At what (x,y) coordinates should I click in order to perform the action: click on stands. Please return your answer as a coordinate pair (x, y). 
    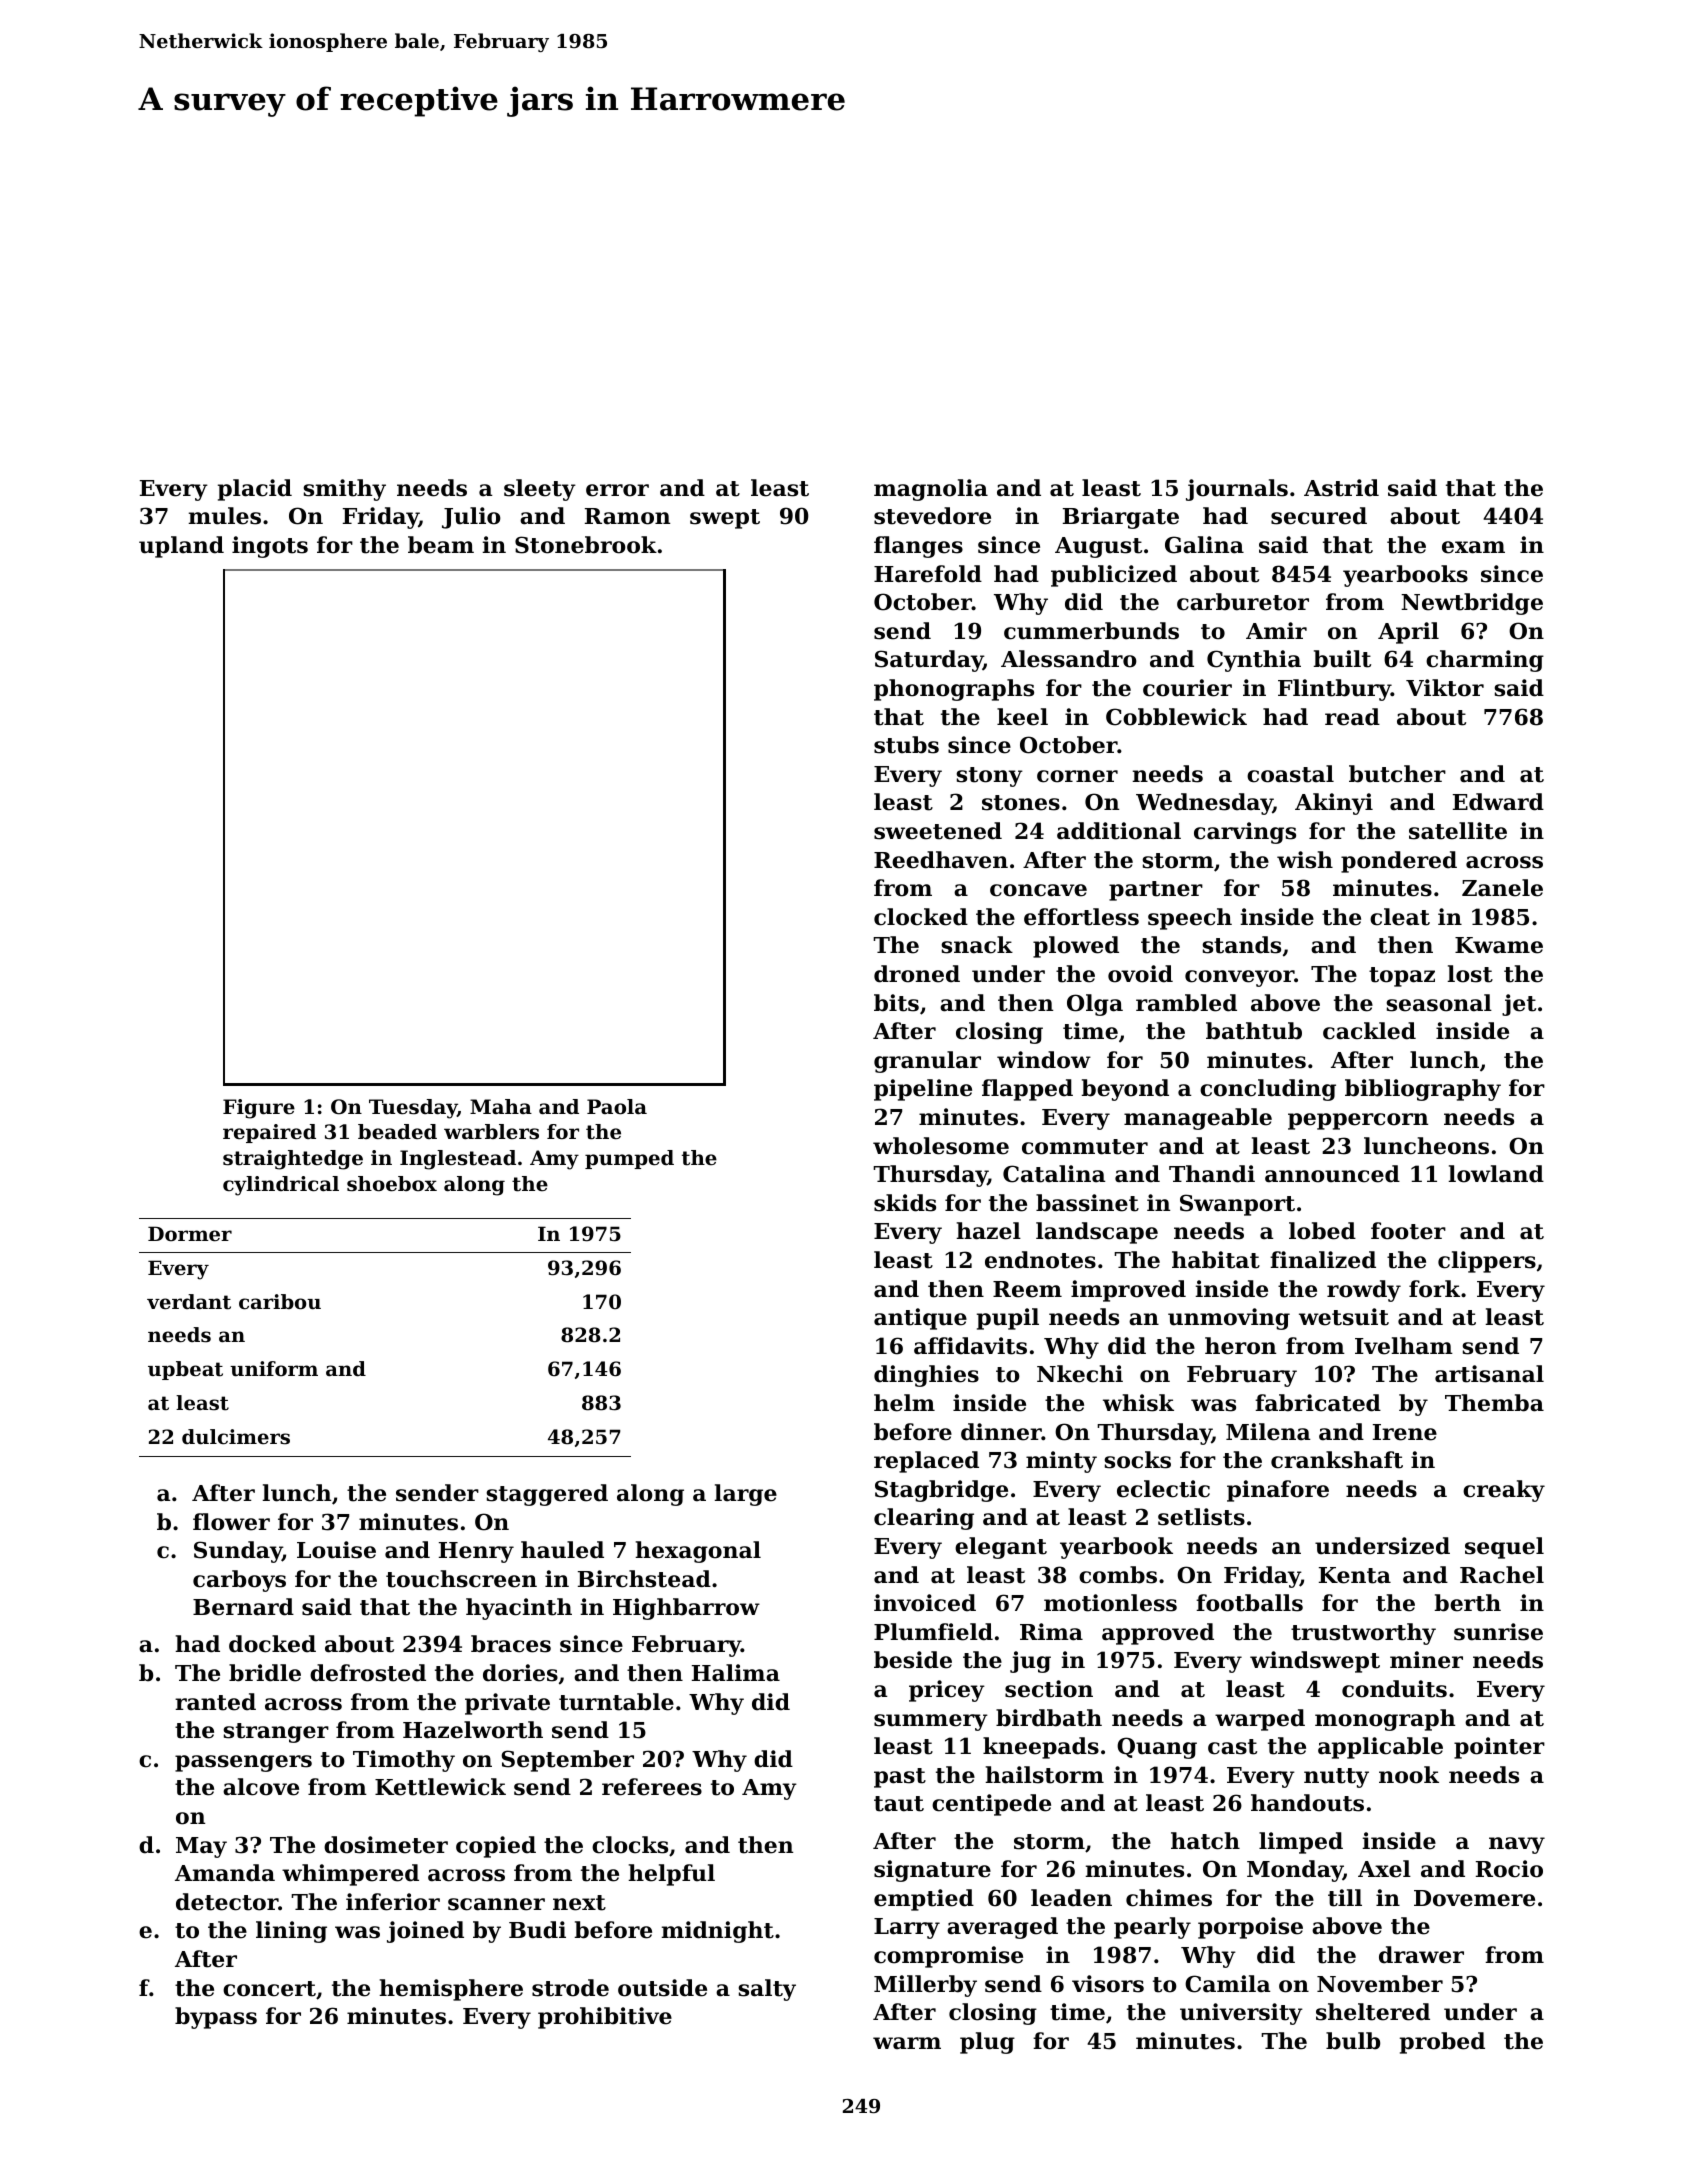
    Looking at the image, I should click on (1241, 945).
